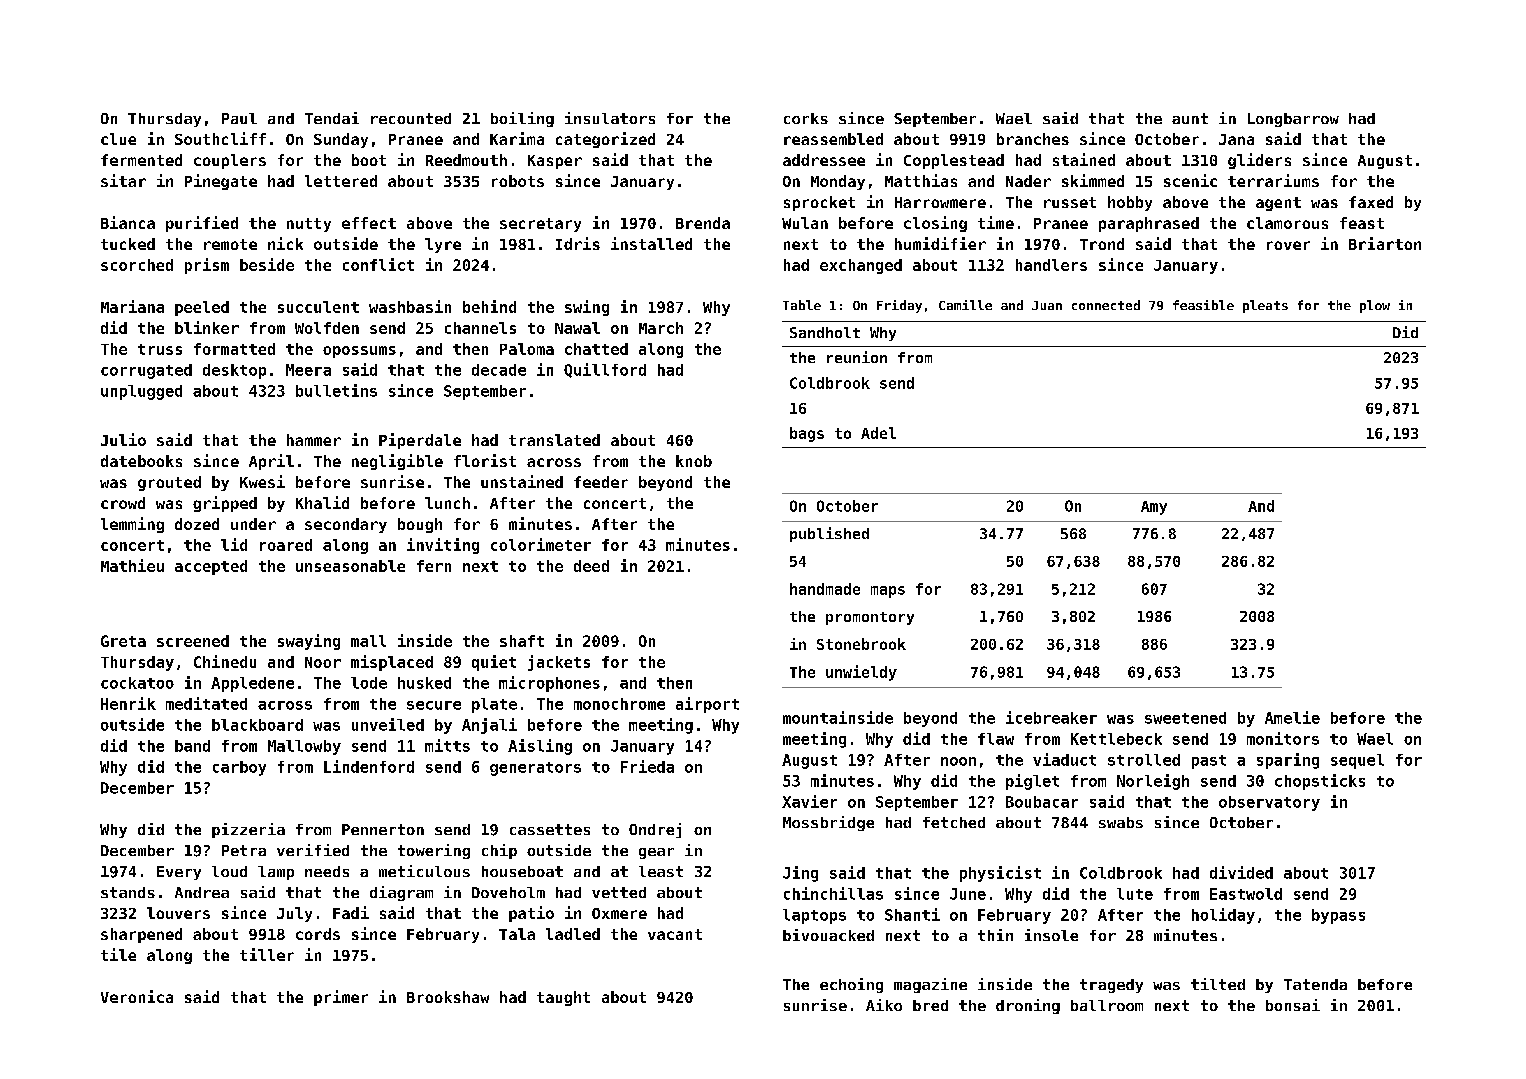  What do you see at coordinates (313, 850) in the page?
I see `verified` at bounding box center [313, 850].
